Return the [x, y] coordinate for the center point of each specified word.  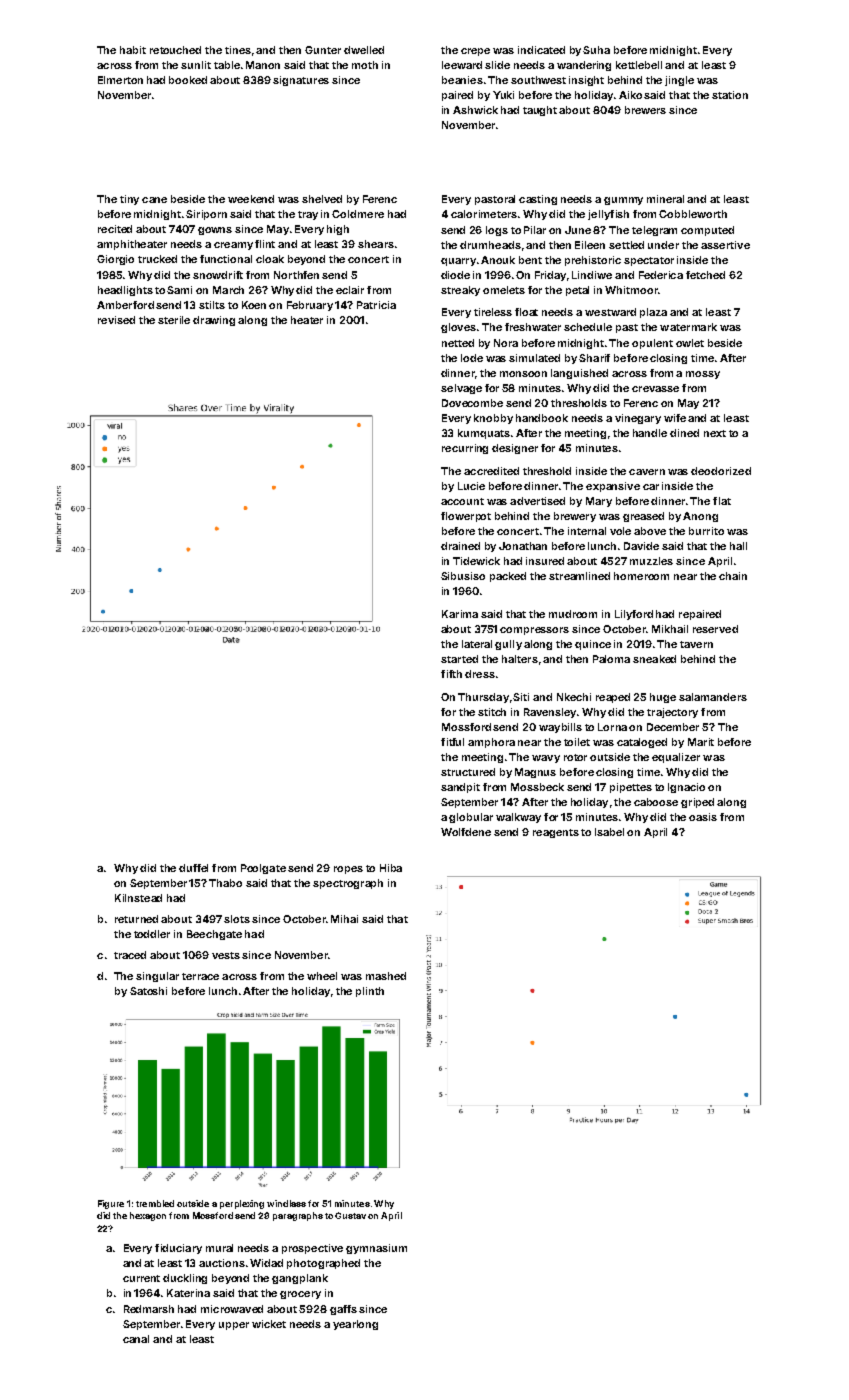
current [141, 1278]
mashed [386, 976]
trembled [155, 1203]
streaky [460, 291]
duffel [193, 868]
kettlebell [639, 65]
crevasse [655, 389]
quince [593, 645]
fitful [452, 742]
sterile [174, 320]
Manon [263, 65]
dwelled [364, 50]
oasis [703, 817]
